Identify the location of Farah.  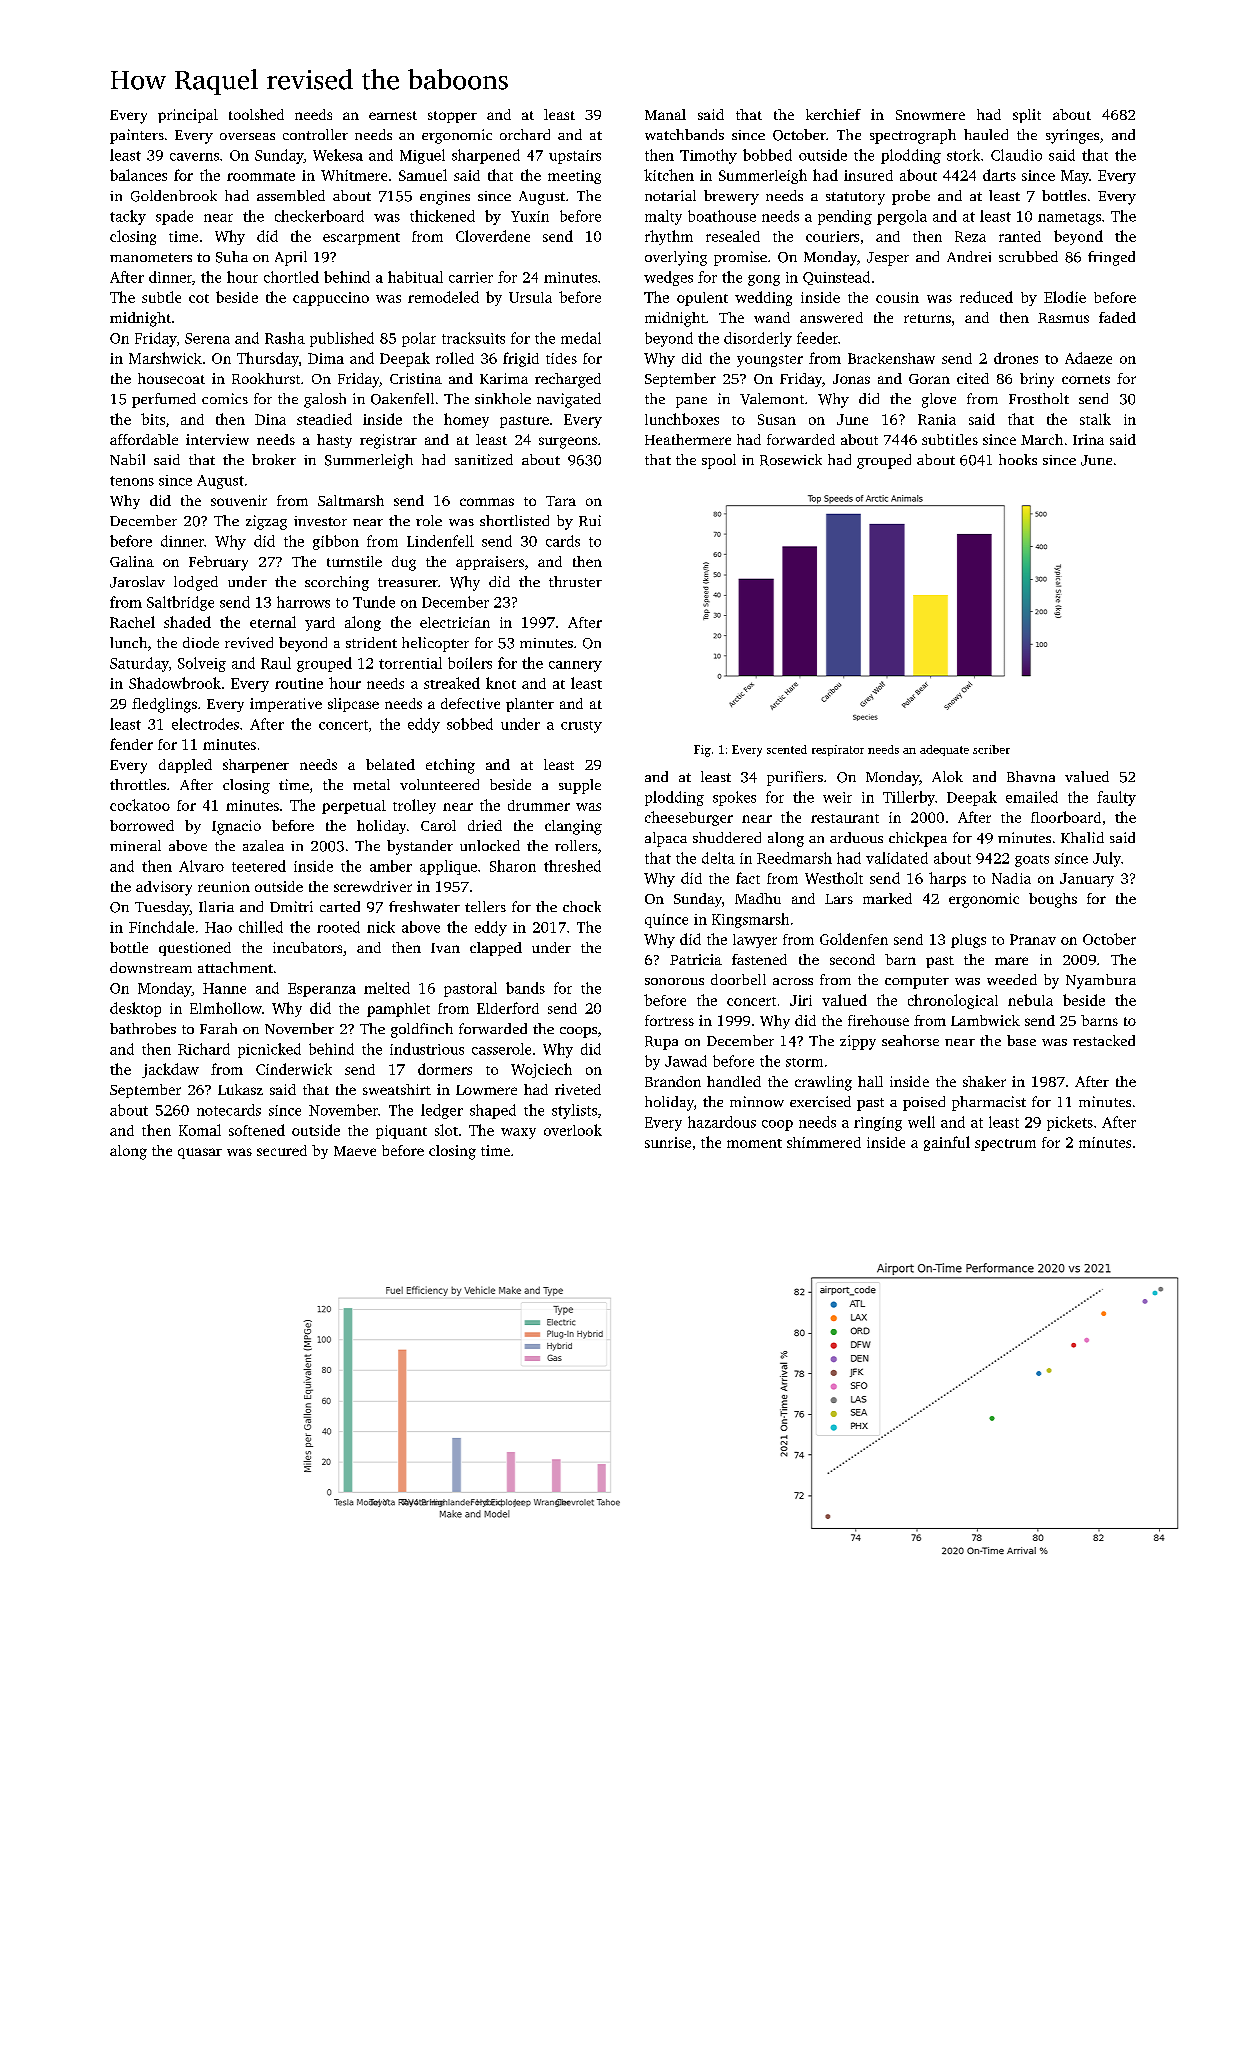
(218, 1028).
